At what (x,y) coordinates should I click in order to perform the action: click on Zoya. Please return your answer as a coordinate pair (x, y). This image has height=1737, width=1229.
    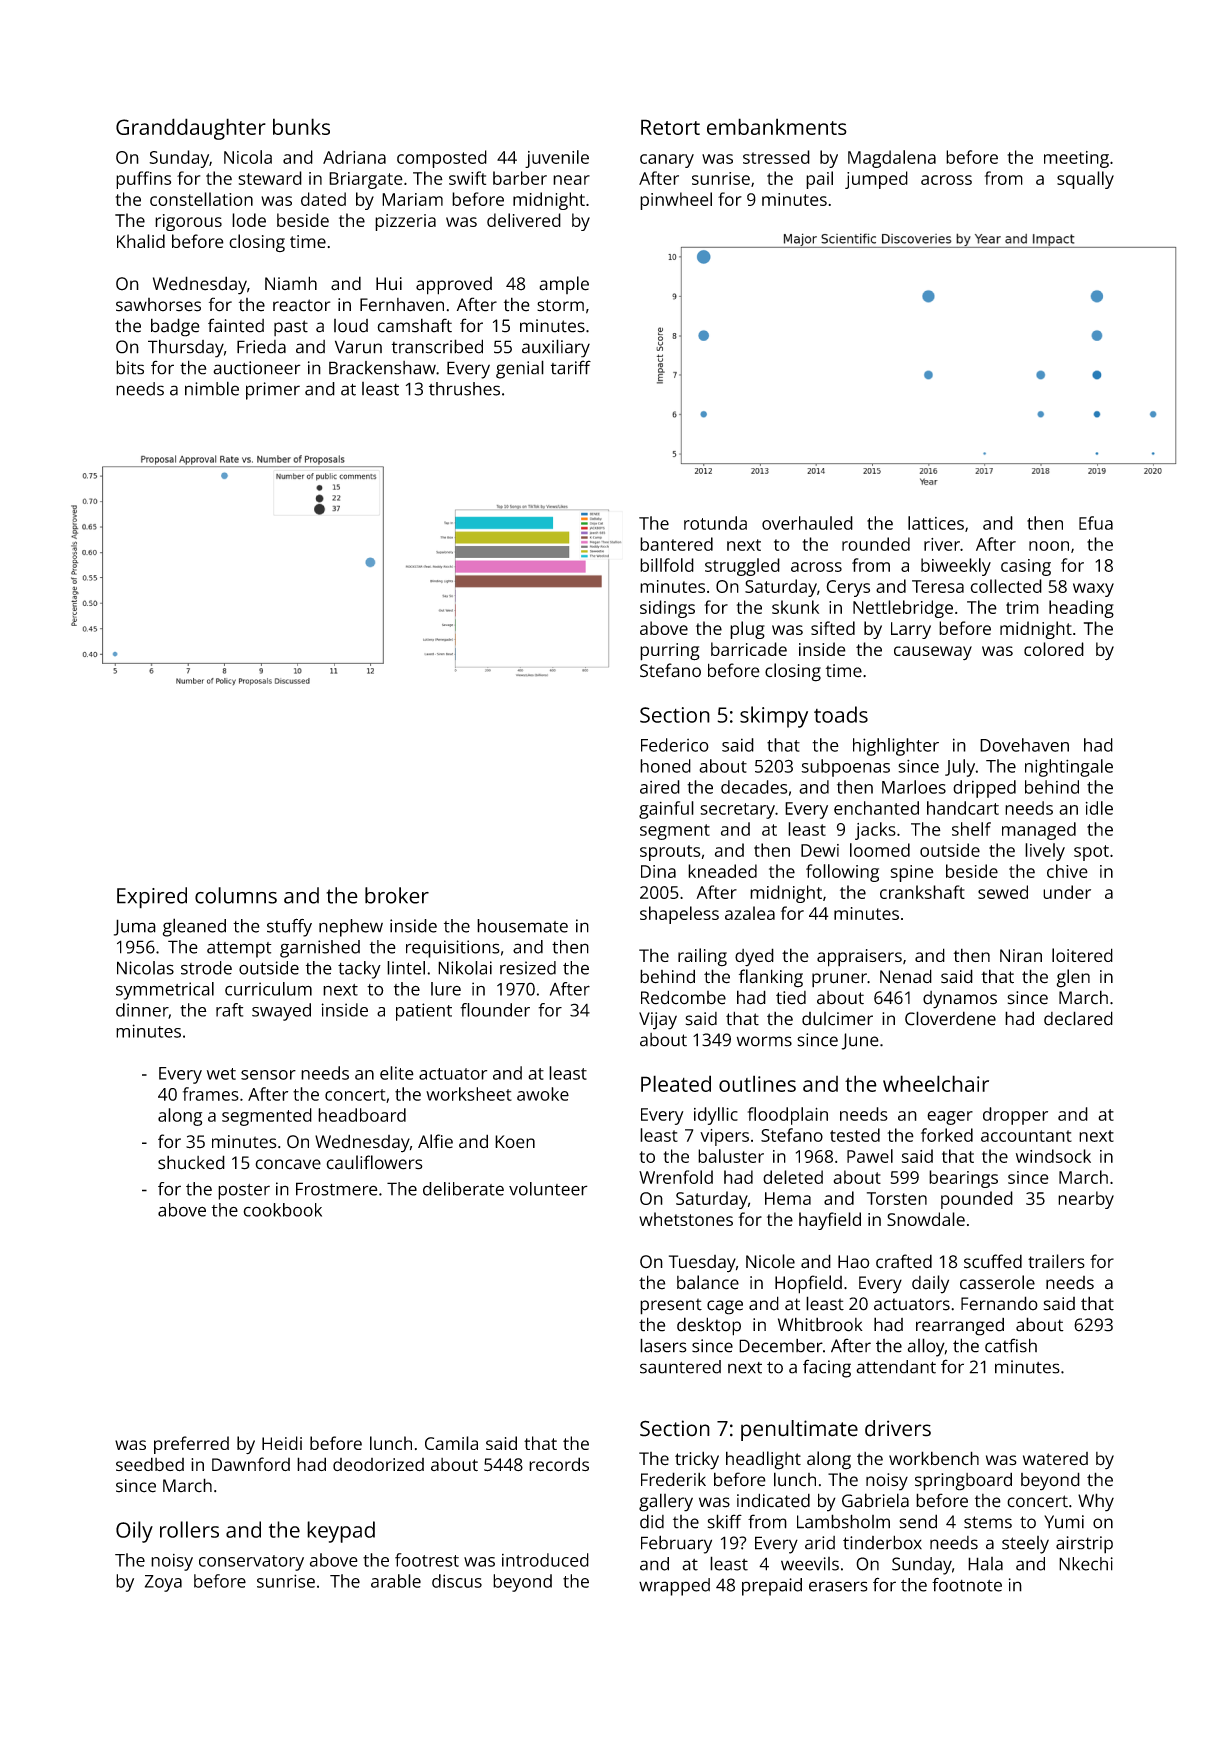
    Looking at the image, I should click on (163, 1583).
